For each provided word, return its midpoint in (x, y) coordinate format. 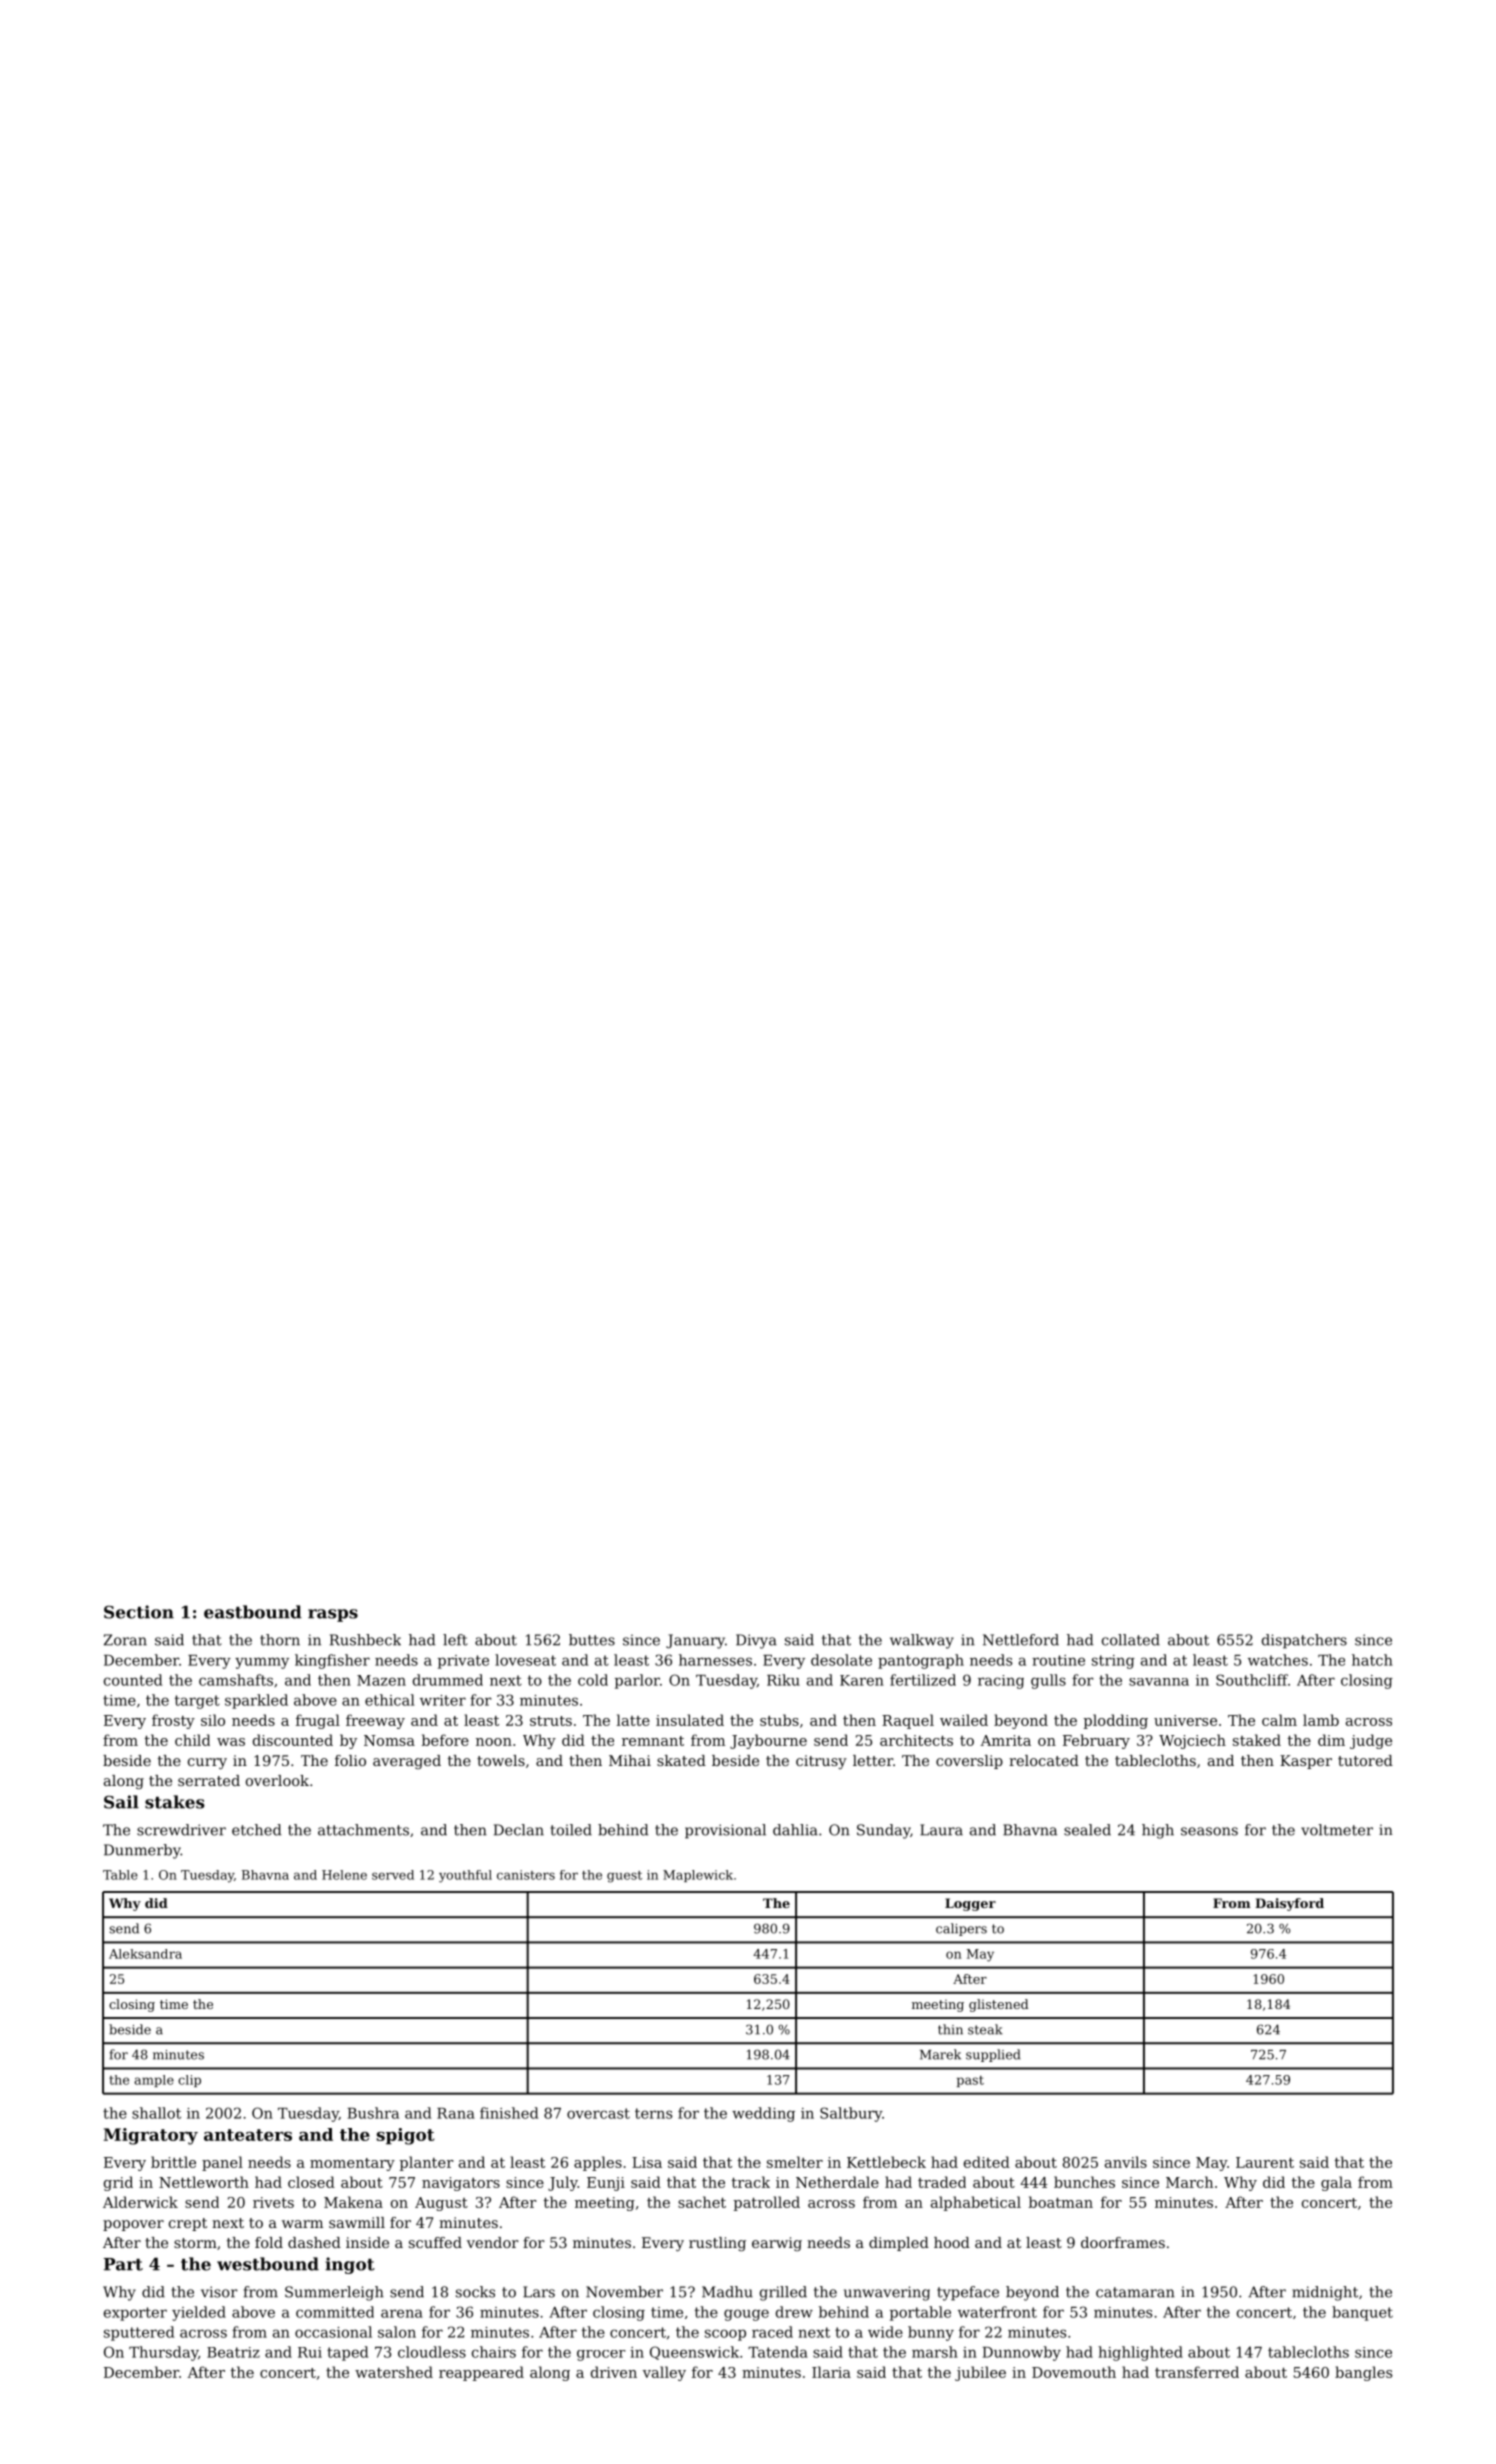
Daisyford (1289, 1904)
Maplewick (698, 1876)
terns (653, 2113)
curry (207, 1763)
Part (123, 2264)
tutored (1365, 1760)
